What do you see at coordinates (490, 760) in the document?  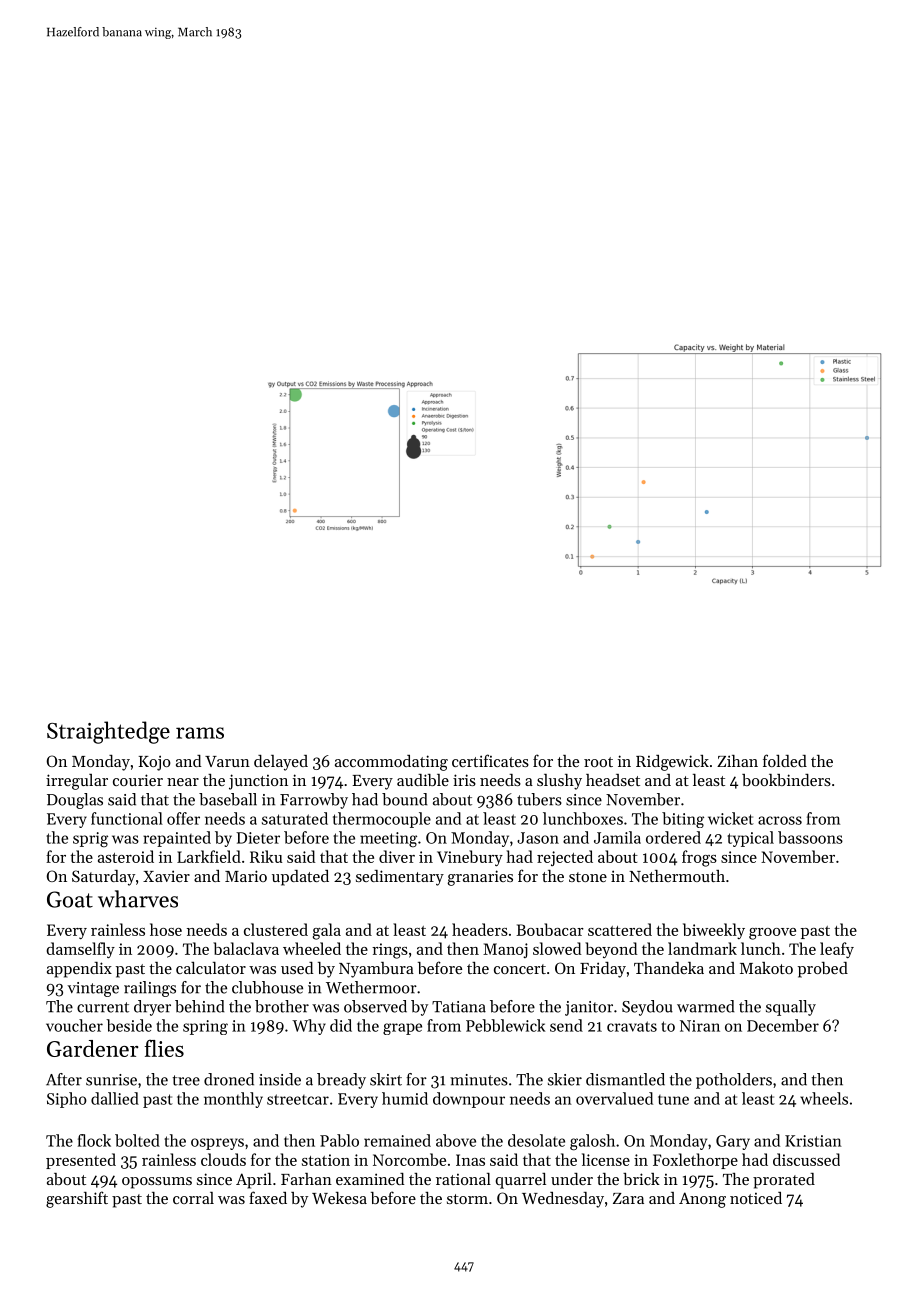 I see `certificates` at bounding box center [490, 760].
